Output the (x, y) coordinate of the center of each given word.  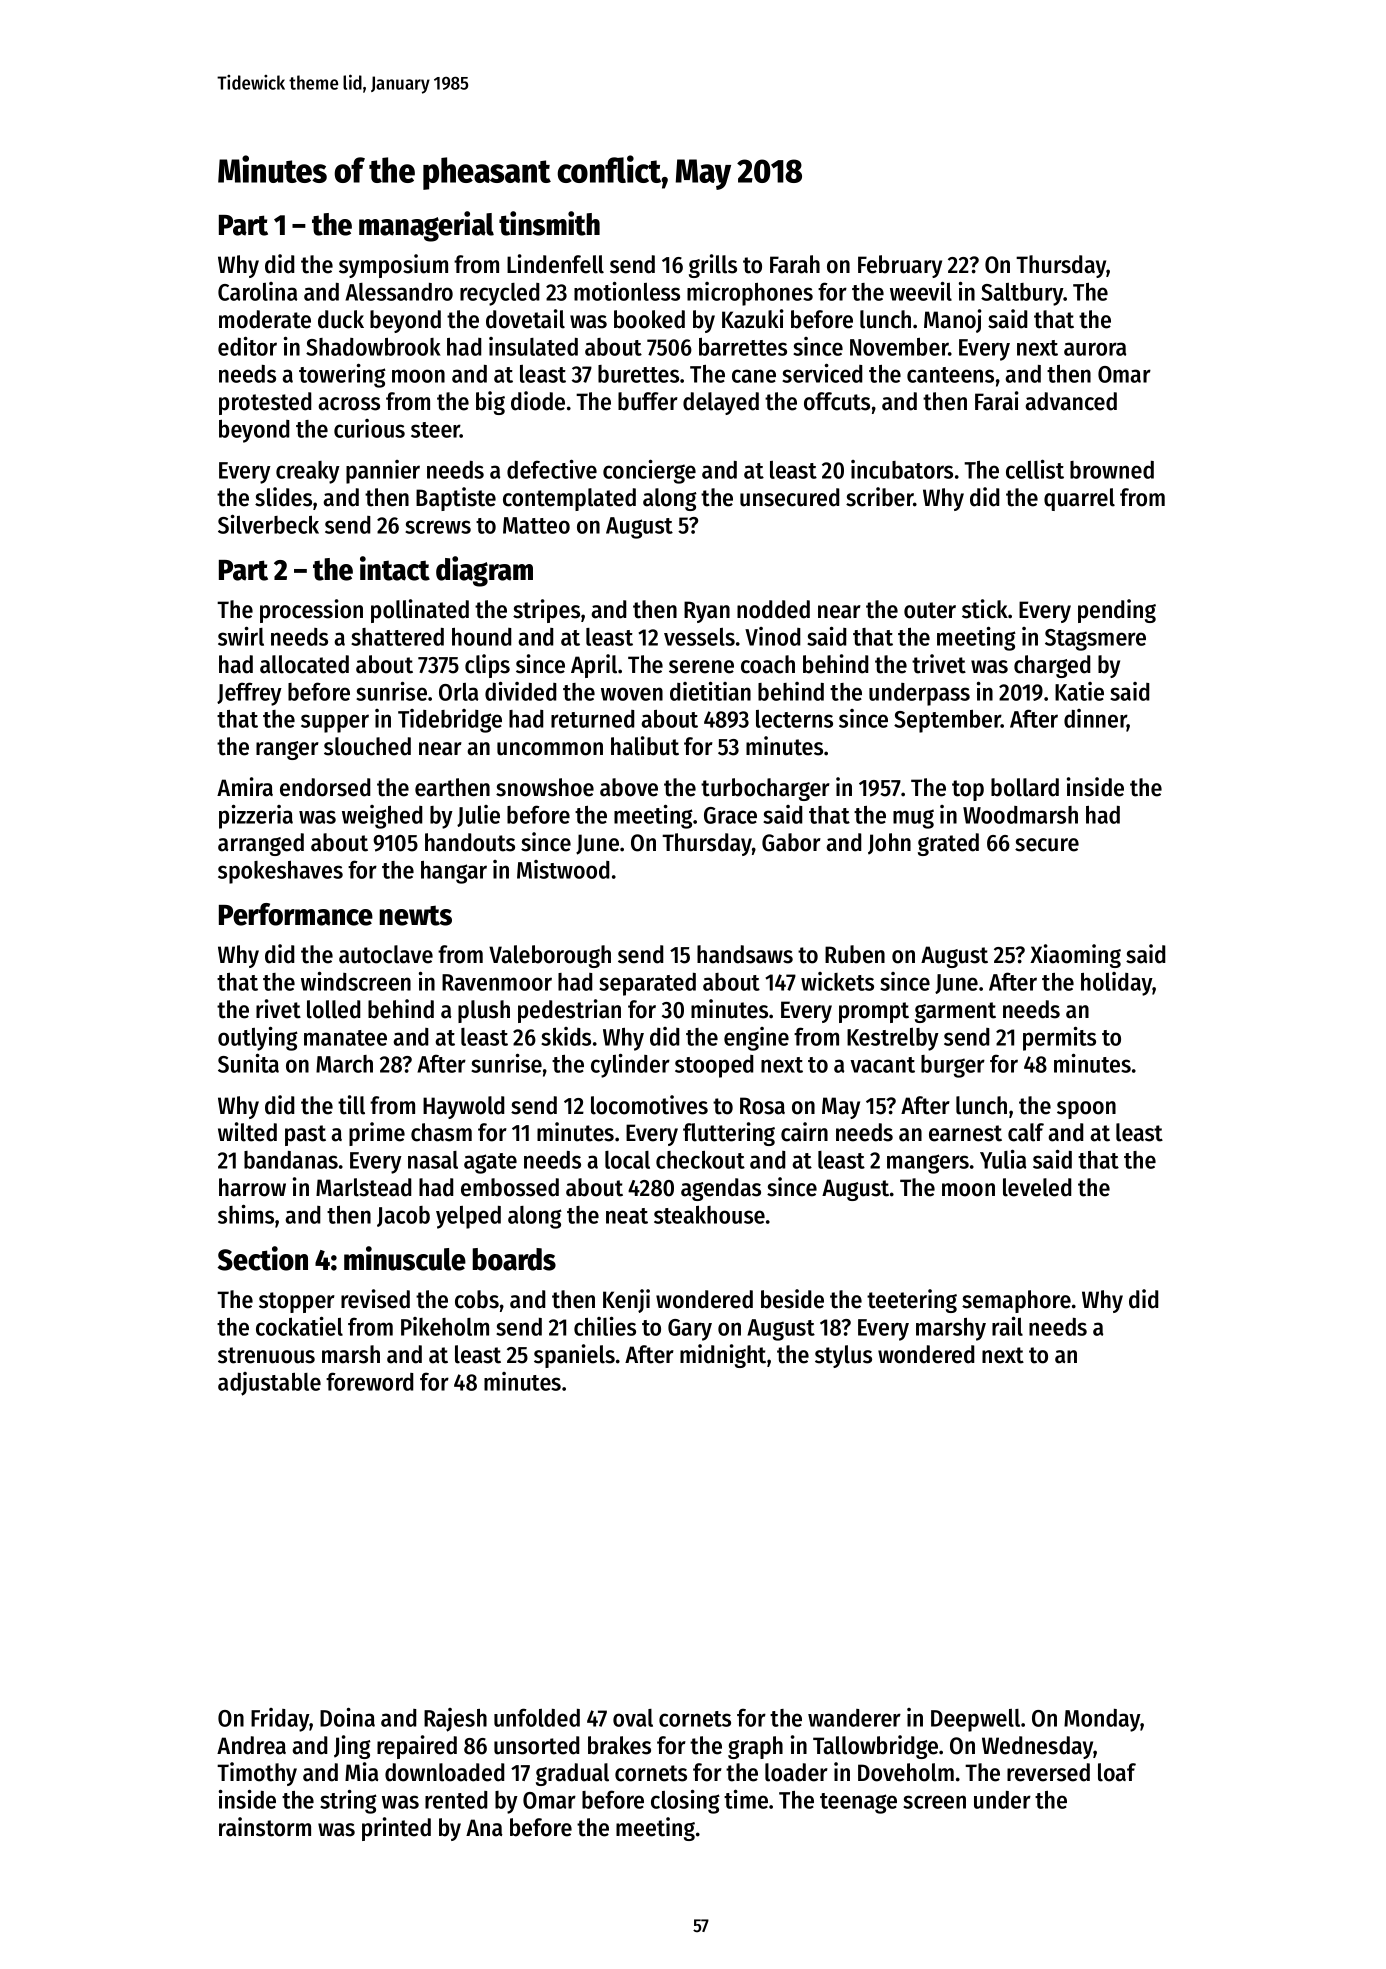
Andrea (251, 1745)
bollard (1025, 787)
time (746, 1799)
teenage (858, 1803)
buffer (648, 401)
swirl (241, 636)
